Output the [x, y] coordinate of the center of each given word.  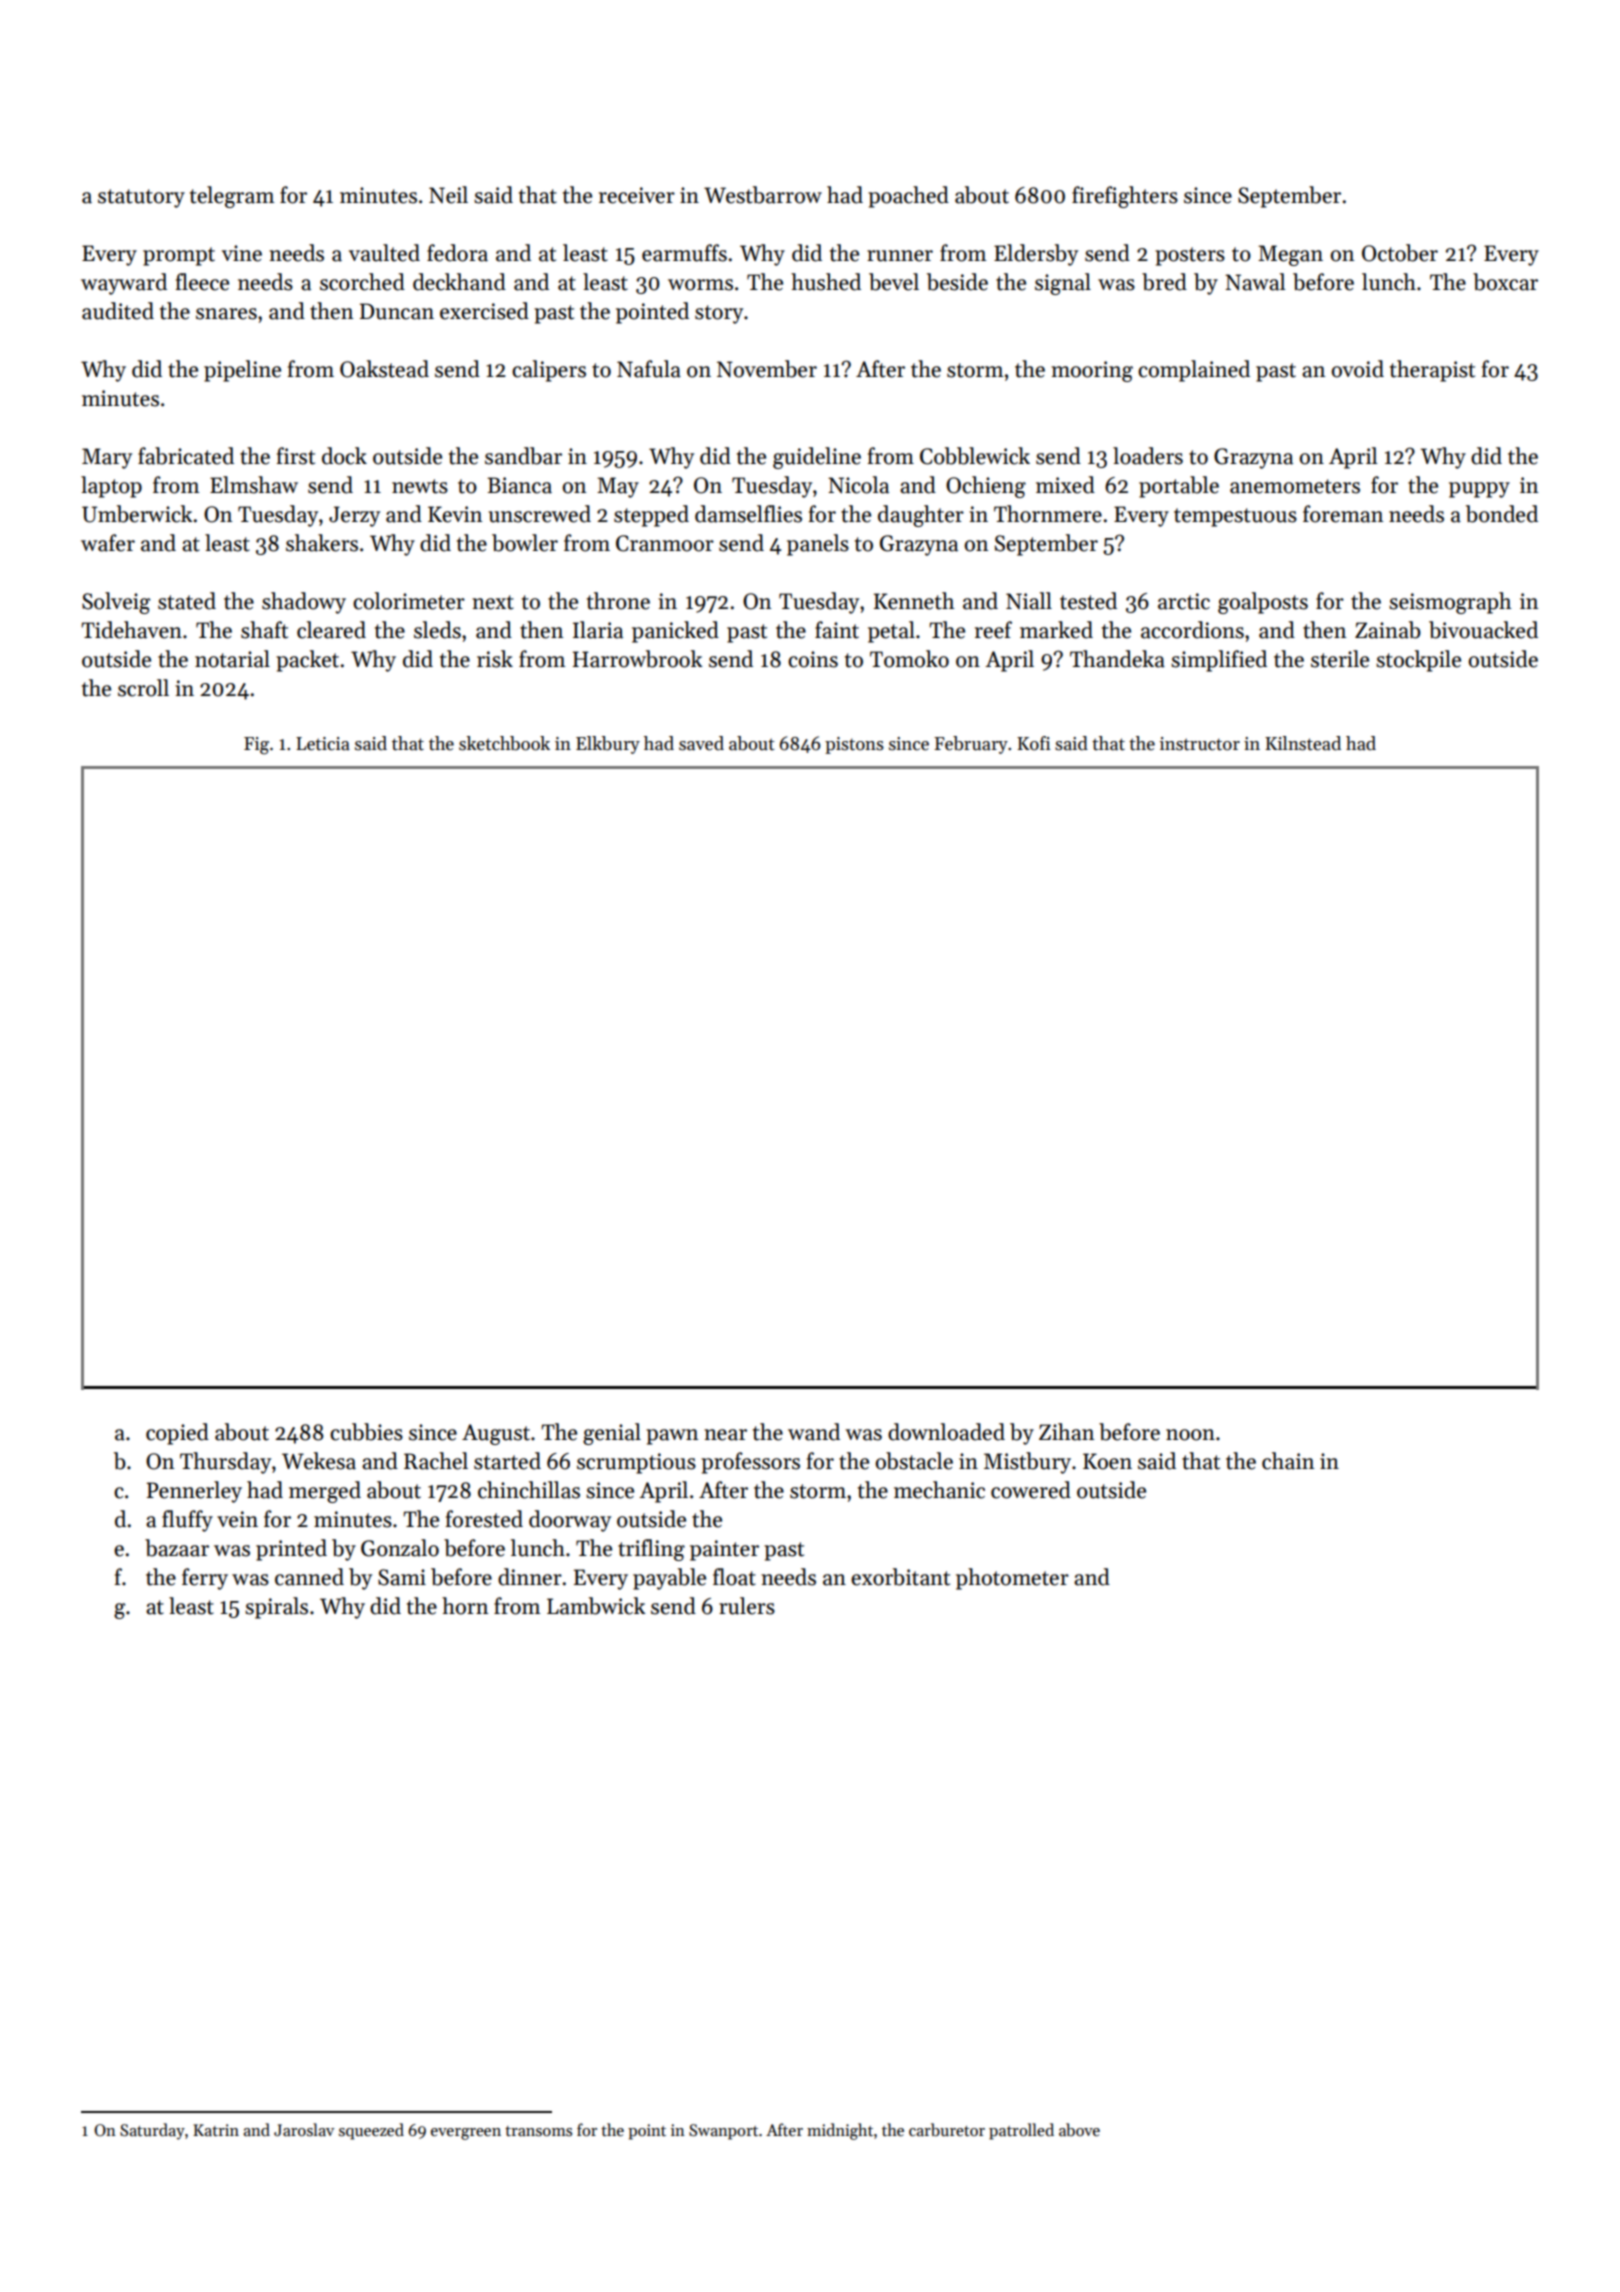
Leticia [323, 744]
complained [1194, 371]
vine [242, 253]
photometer [1012, 1579]
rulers [747, 1606]
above [1079, 2129]
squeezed [371, 2131]
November [767, 369]
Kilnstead [1303, 743]
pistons [854, 745]
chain [1288, 1461]
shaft [264, 630]
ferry [205, 1579]
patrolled [1021, 2131]
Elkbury [608, 745]
